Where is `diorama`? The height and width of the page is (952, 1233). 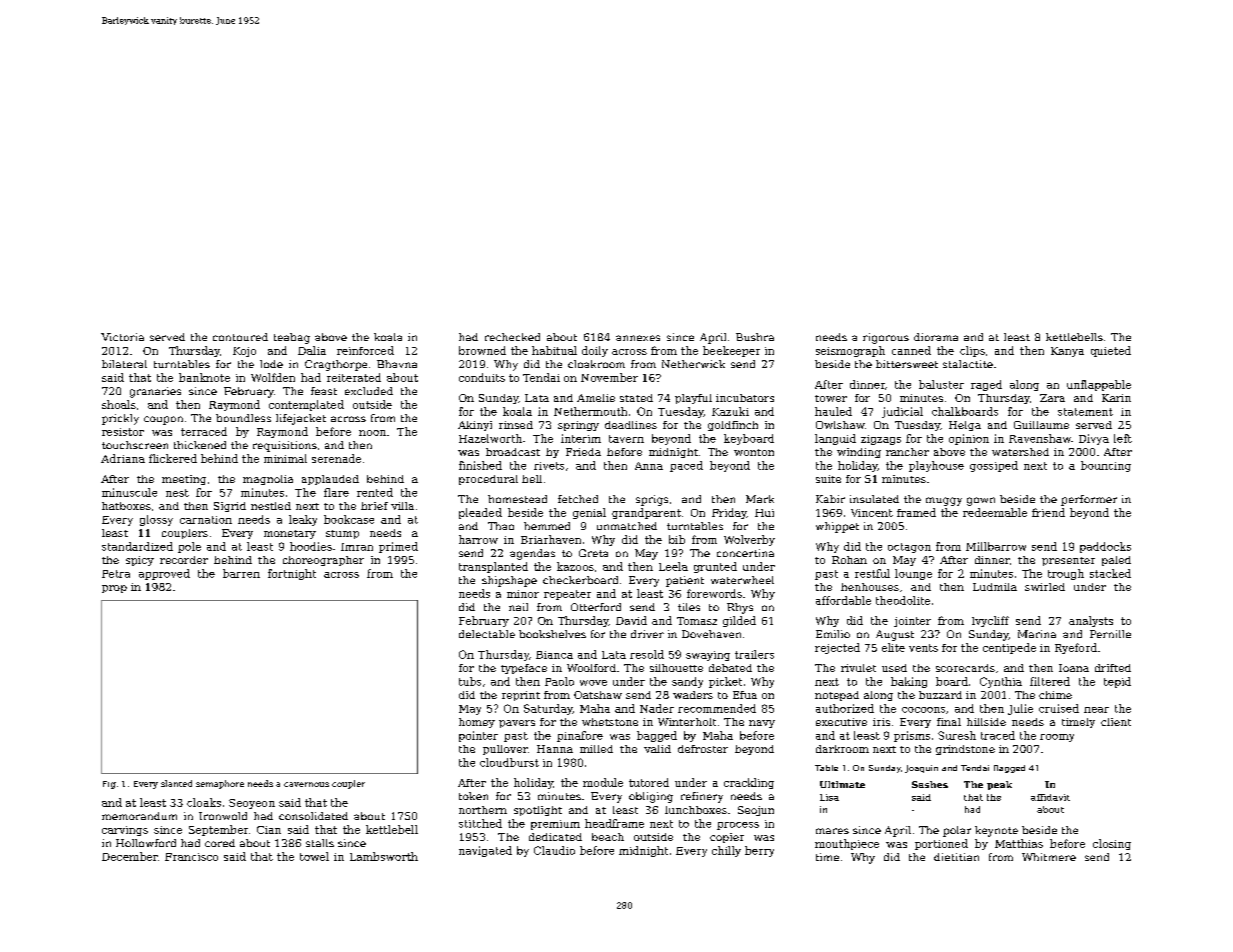
diorama is located at coordinates (936, 337).
